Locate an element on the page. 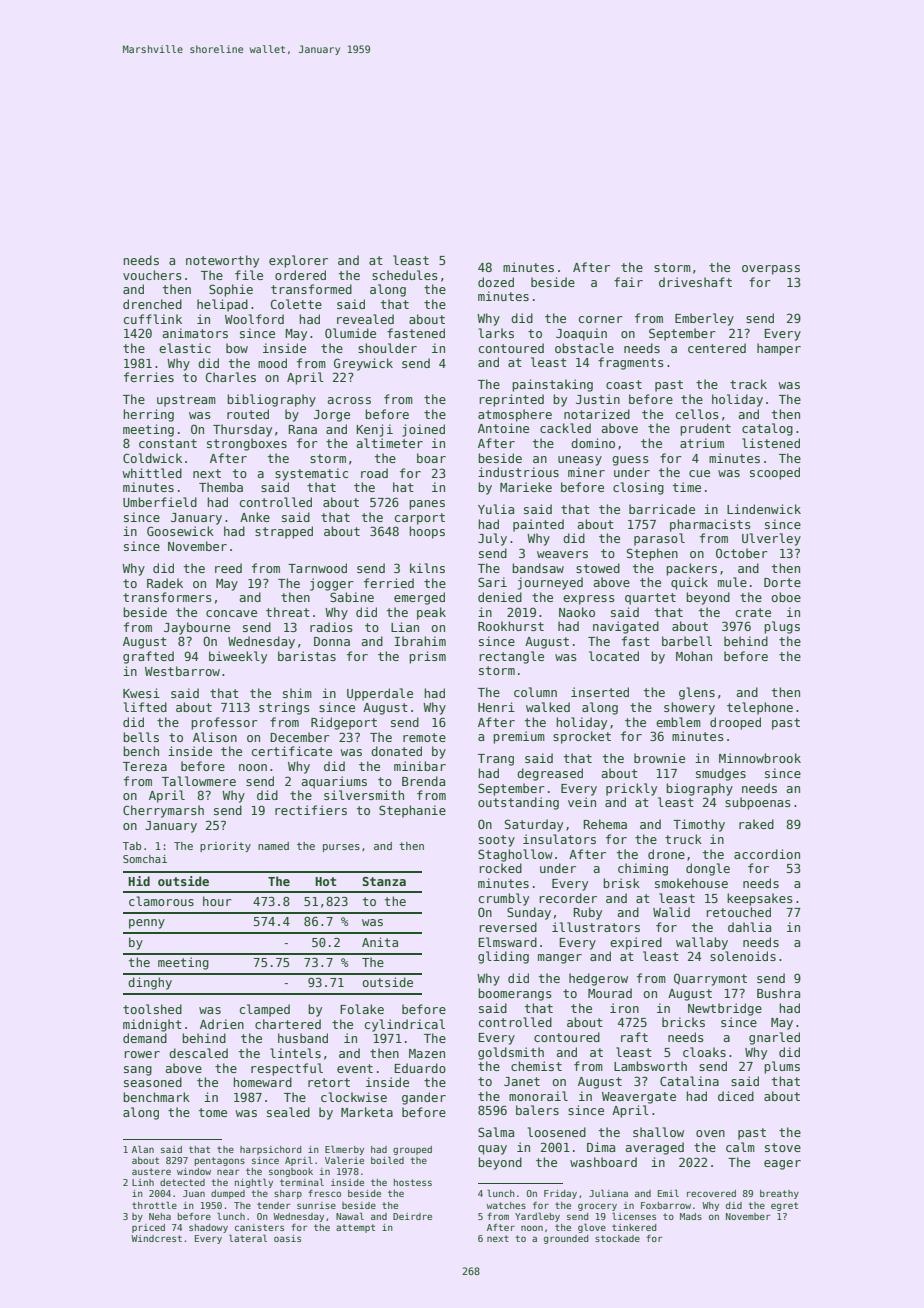  overpass is located at coordinates (771, 270).
